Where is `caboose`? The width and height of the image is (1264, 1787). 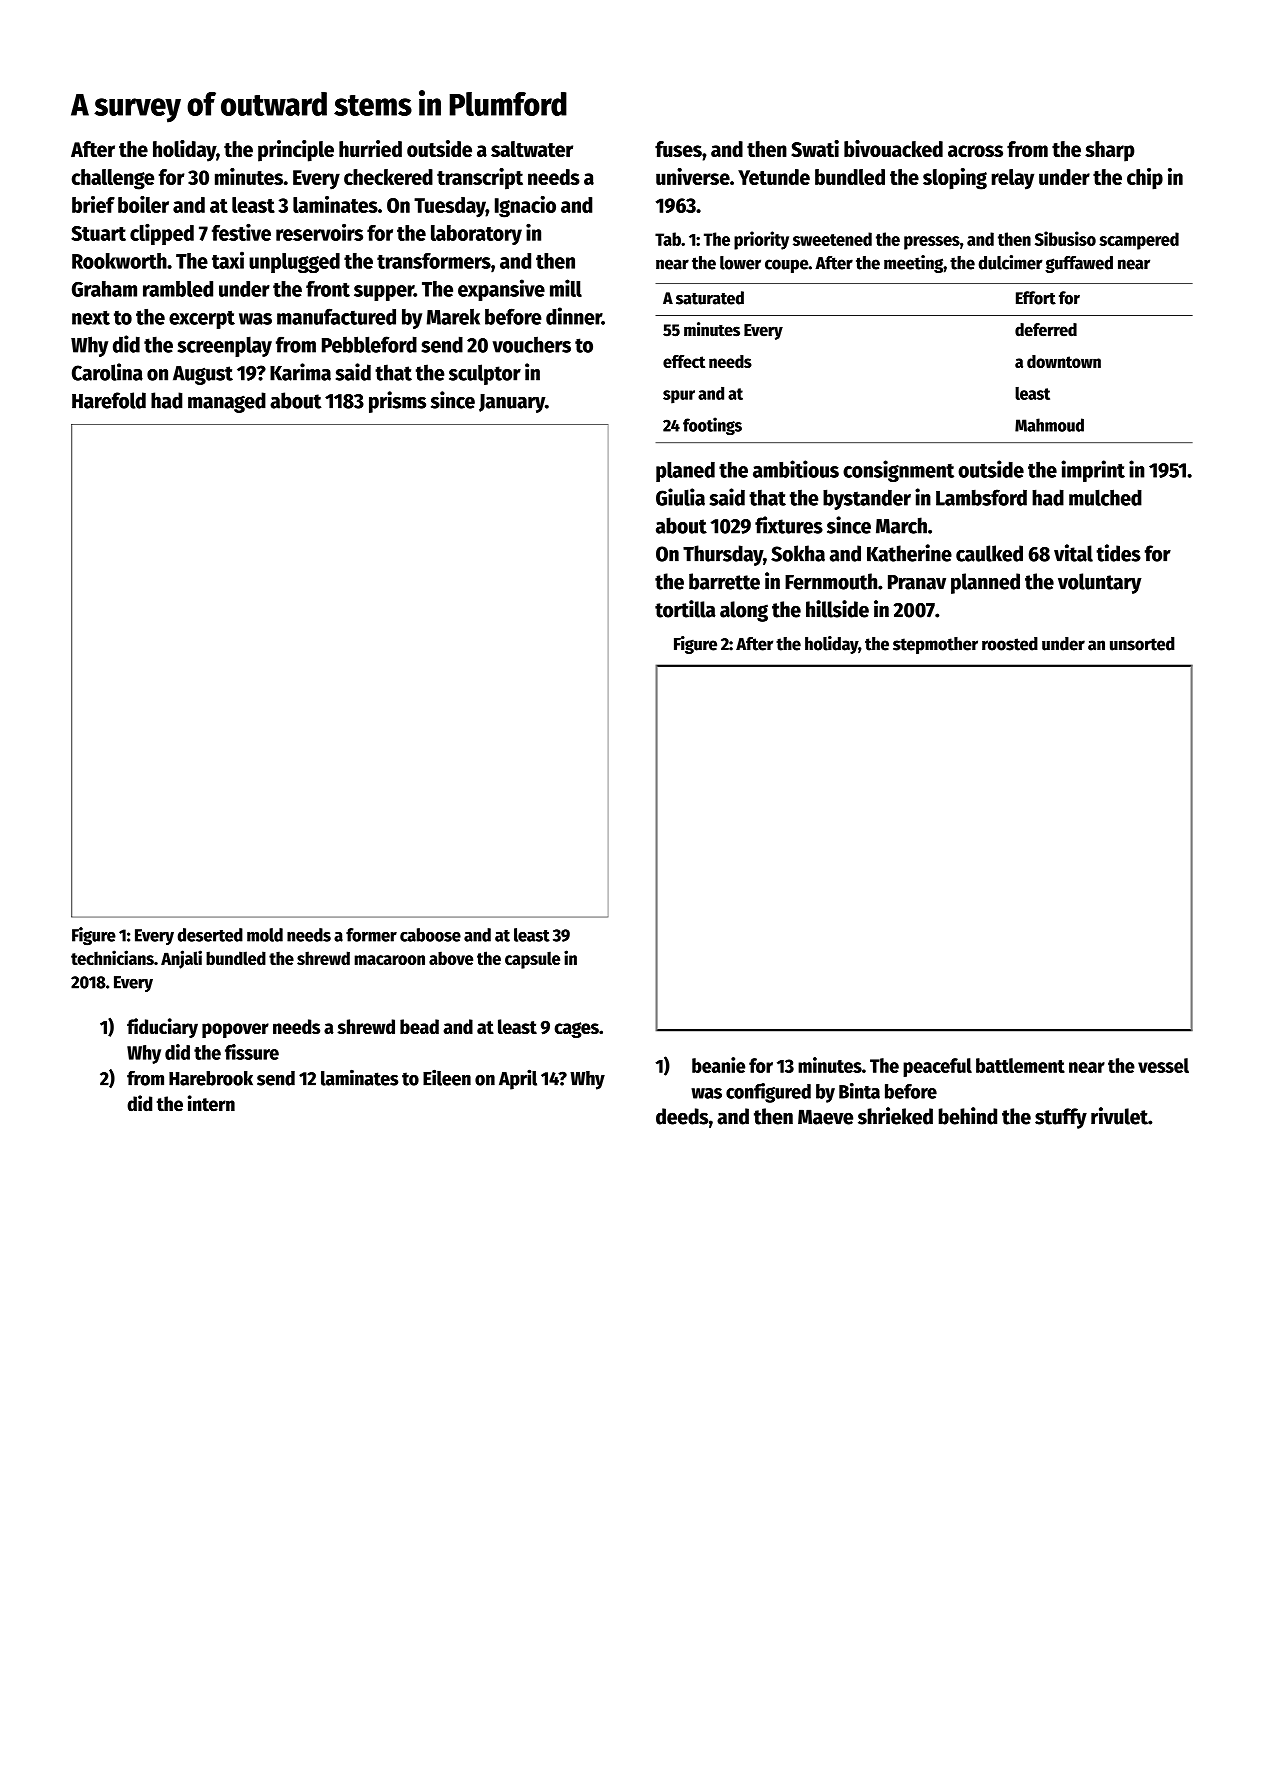
caboose is located at coordinates (430, 935).
